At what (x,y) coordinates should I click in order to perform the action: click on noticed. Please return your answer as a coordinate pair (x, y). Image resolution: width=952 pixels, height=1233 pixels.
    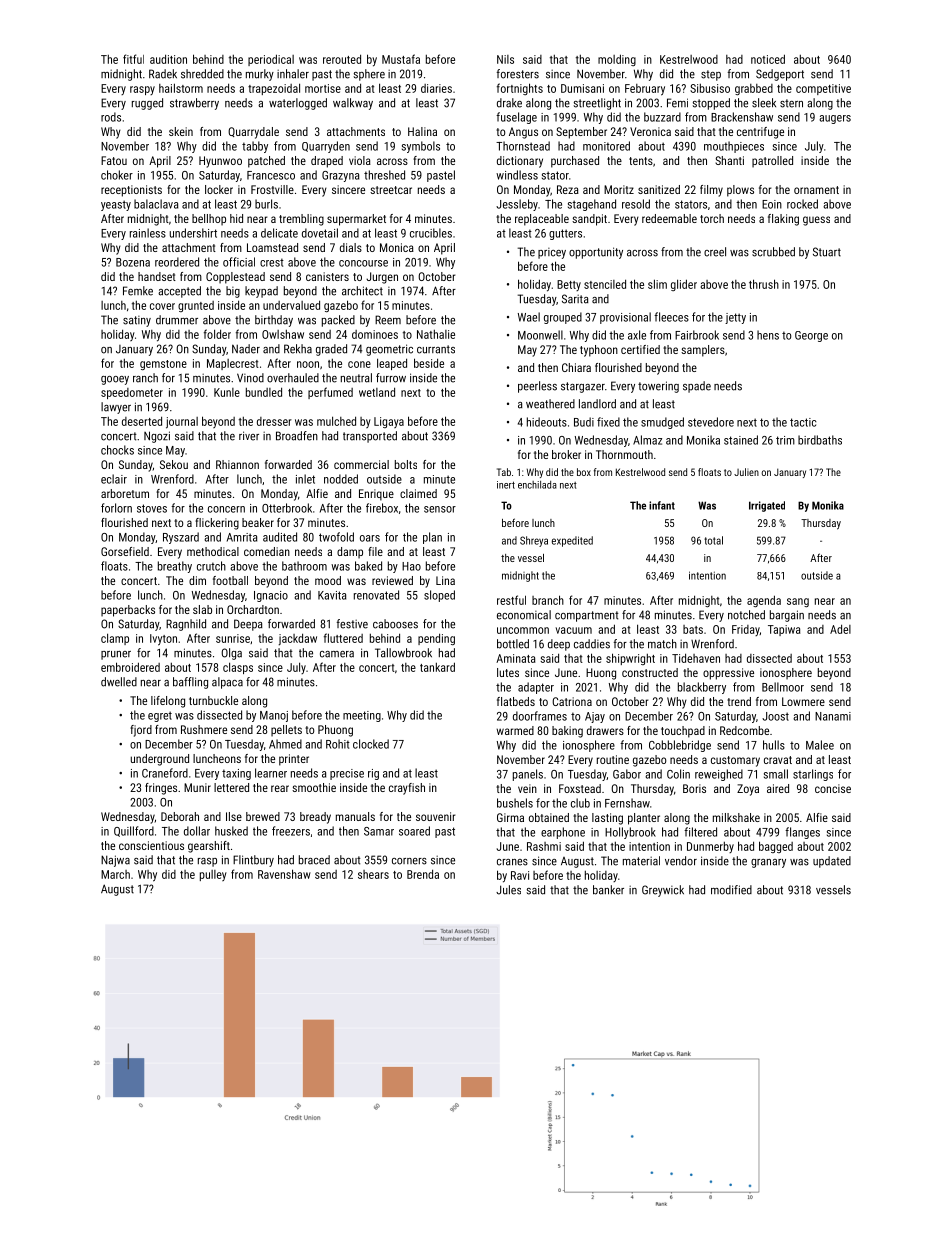
    Looking at the image, I should click on (768, 59).
